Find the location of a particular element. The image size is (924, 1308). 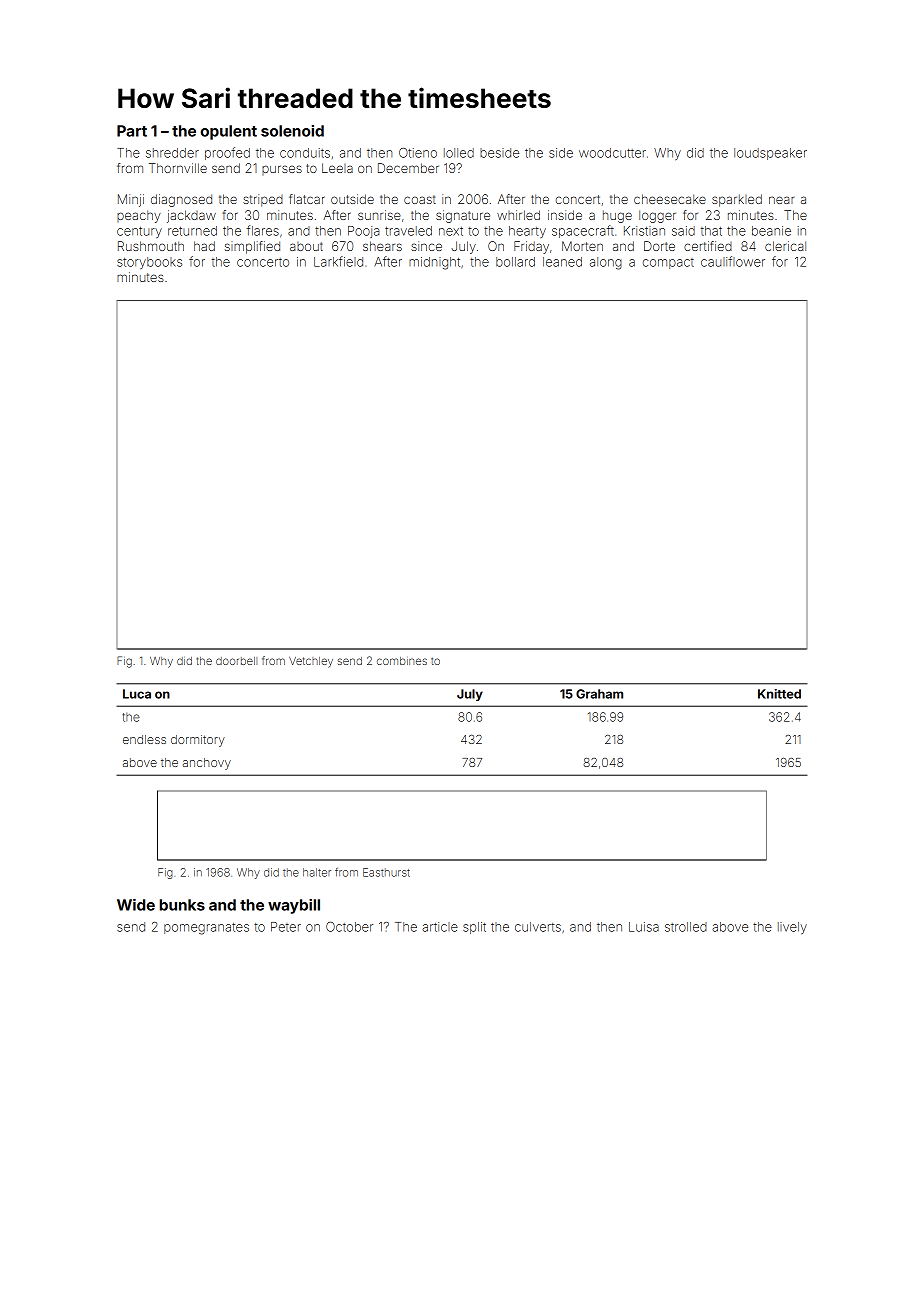

Luisa is located at coordinates (644, 927).
